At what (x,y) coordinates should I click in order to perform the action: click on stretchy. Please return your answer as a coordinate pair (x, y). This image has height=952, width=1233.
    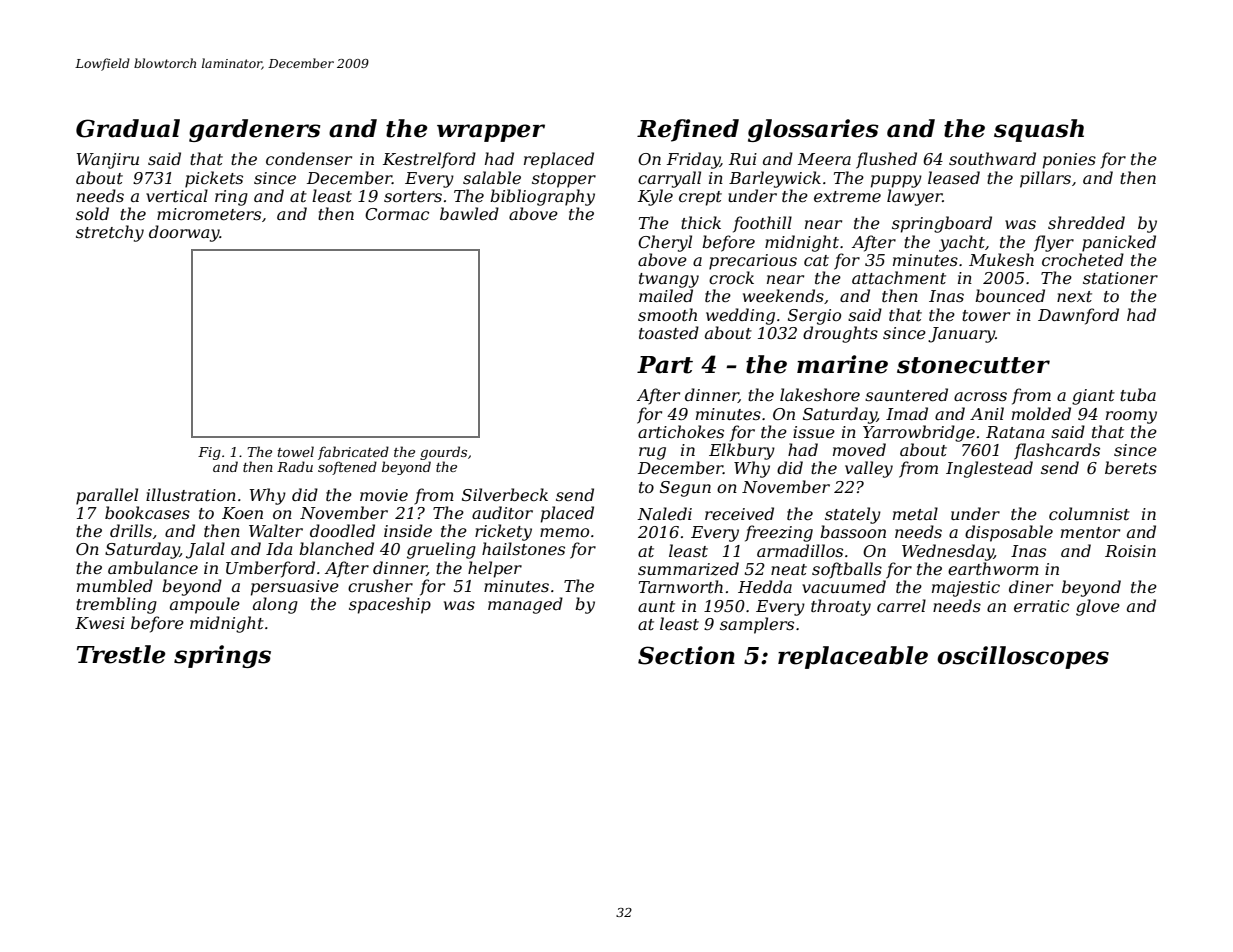
    Looking at the image, I should click on (110, 233).
